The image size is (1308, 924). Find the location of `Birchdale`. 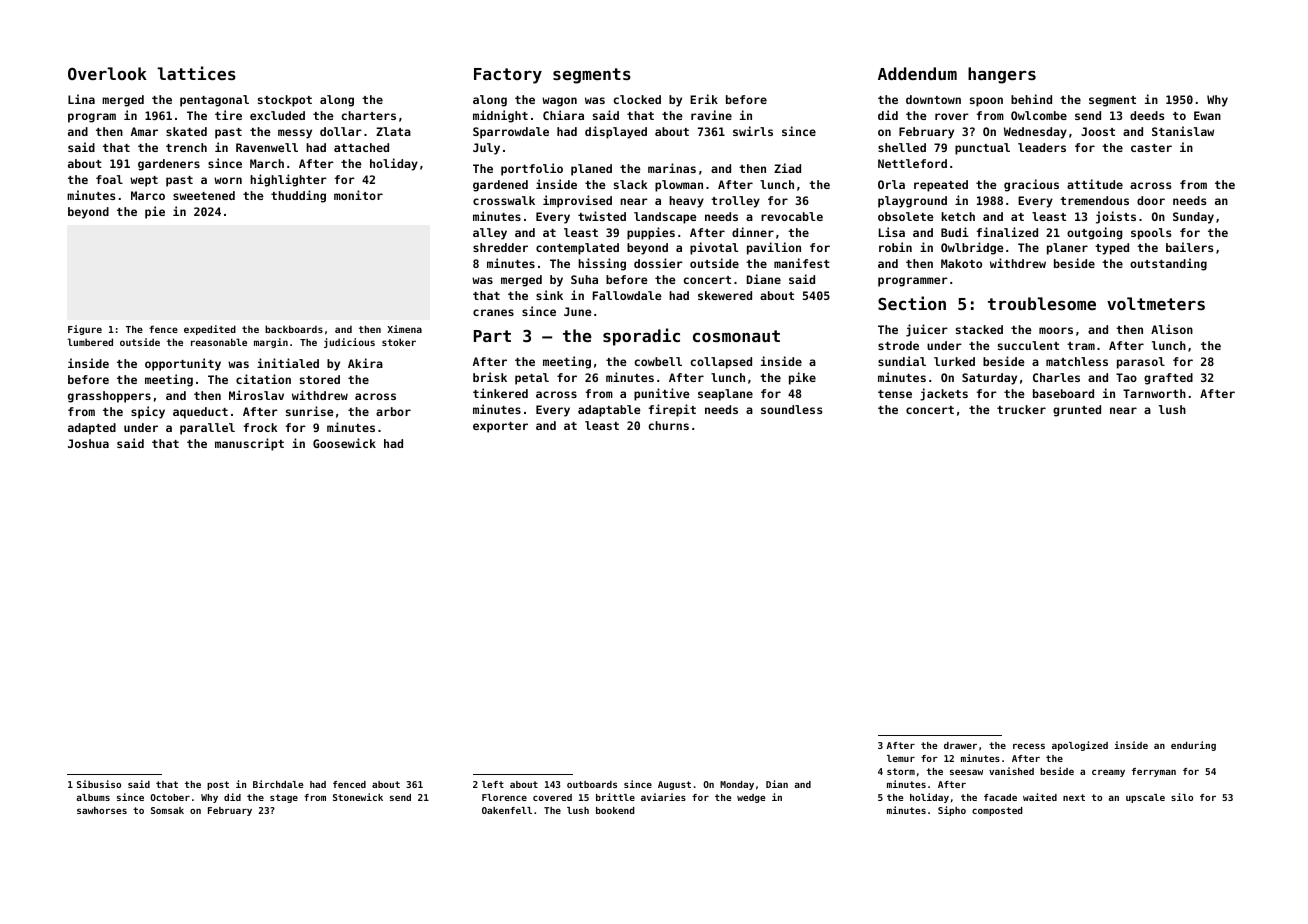

Birchdale is located at coordinates (278, 784).
